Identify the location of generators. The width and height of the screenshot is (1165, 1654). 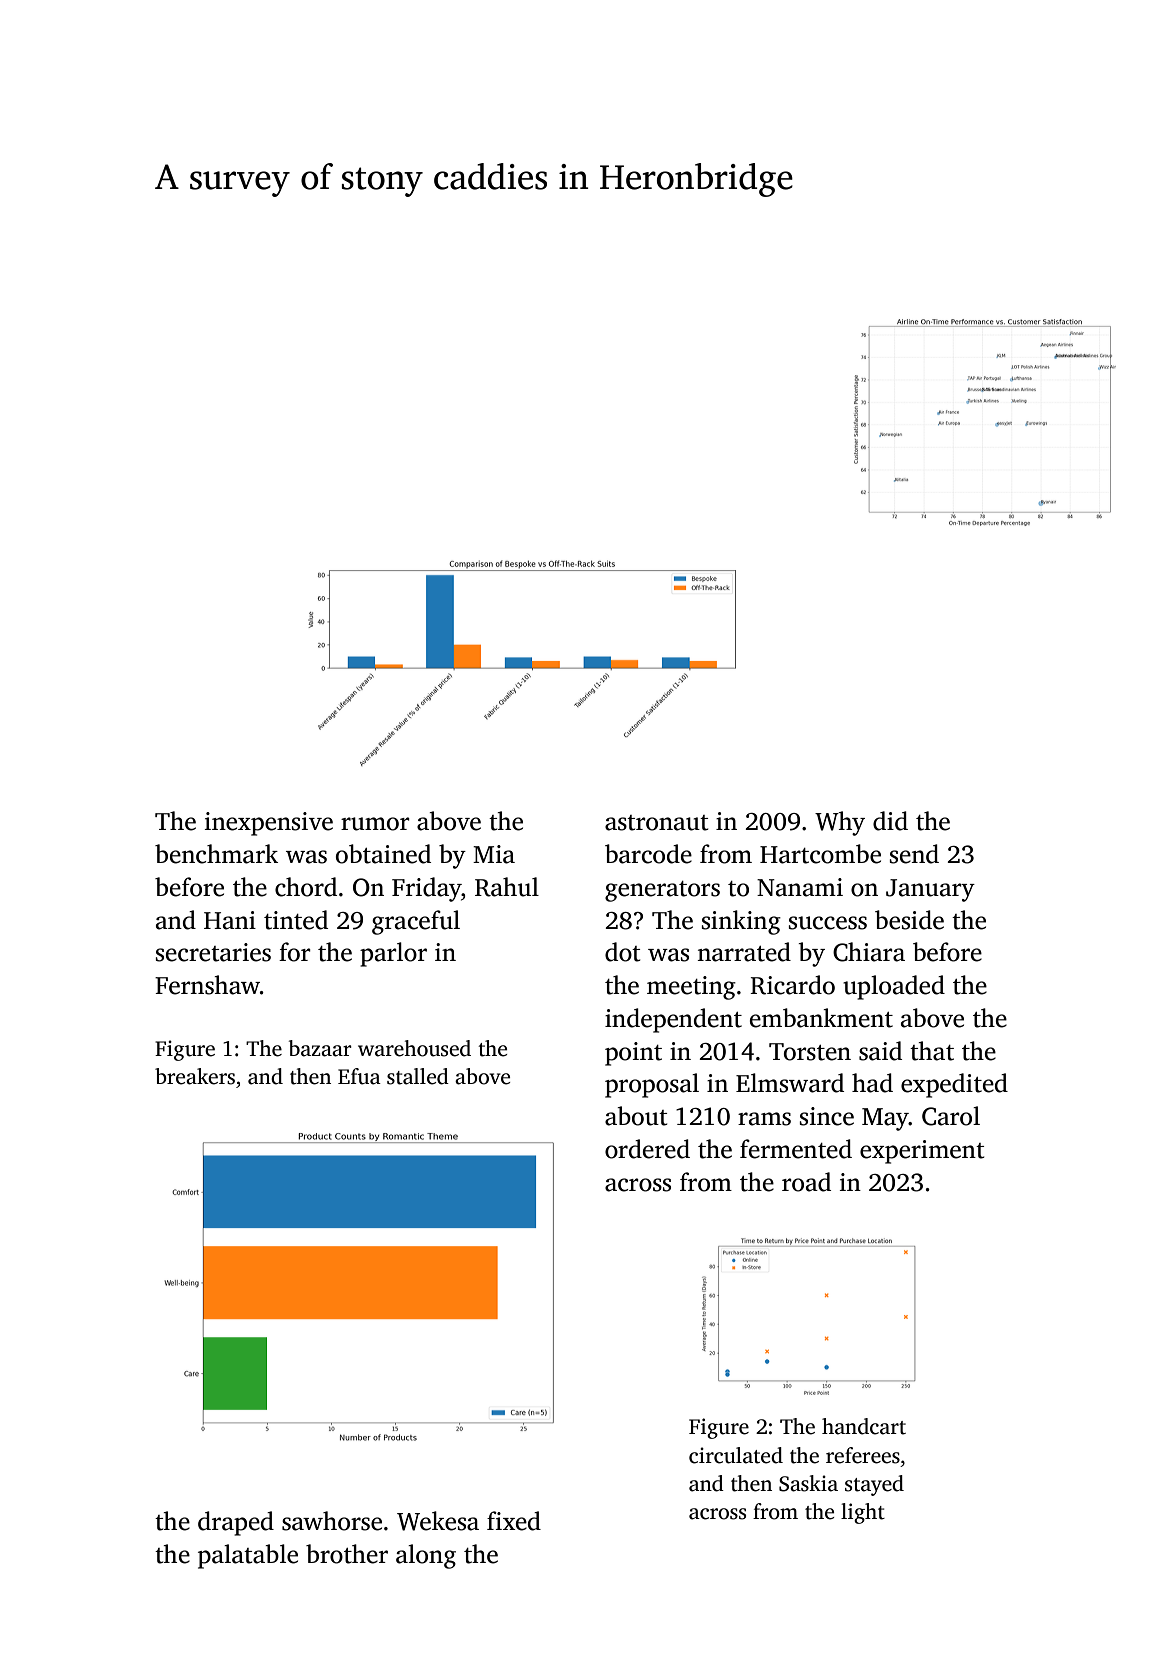
(662, 891).
